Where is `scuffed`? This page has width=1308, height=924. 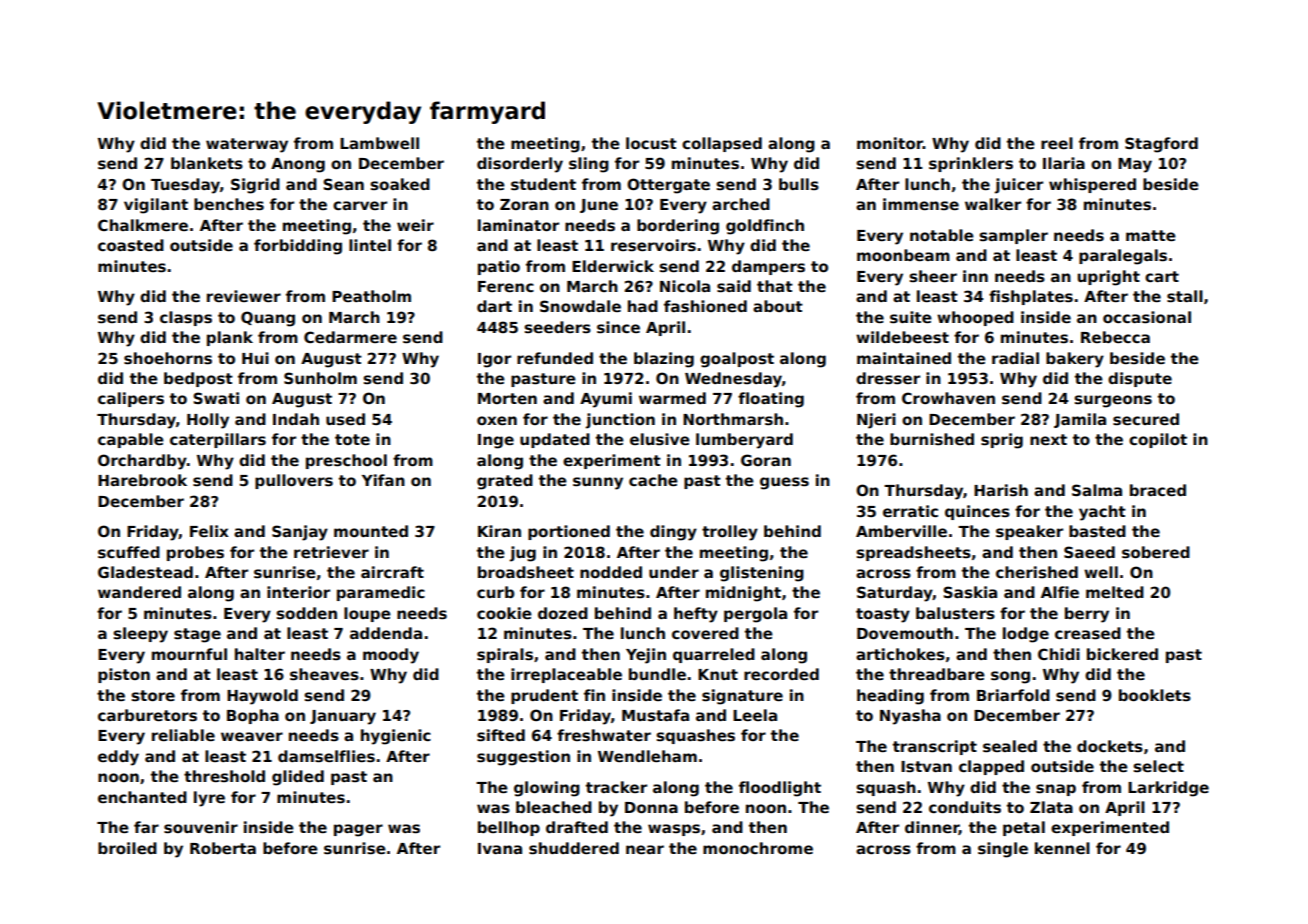 scuffed is located at coordinates (129, 552).
